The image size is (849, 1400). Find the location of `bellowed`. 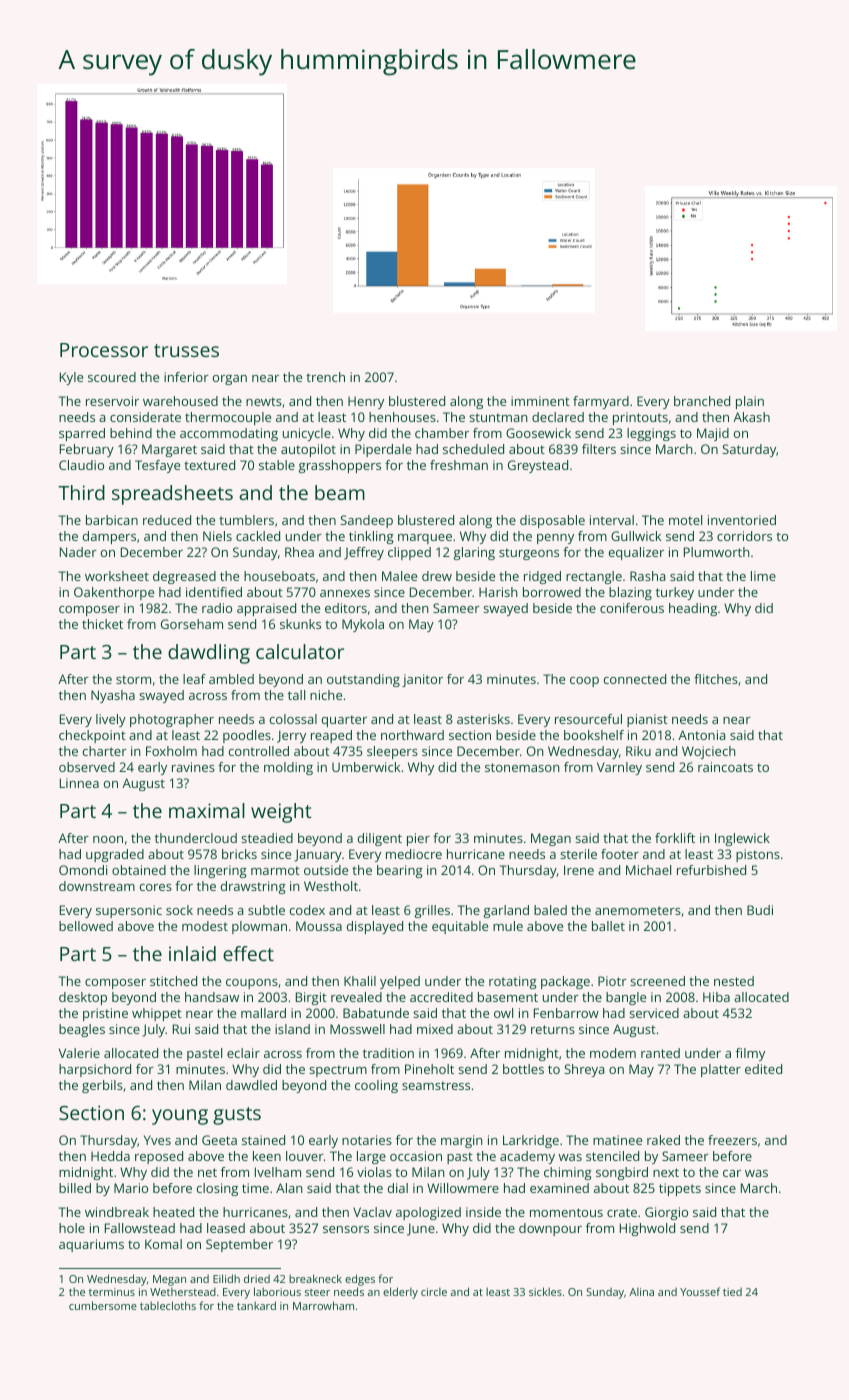

bellowed is located at coordinates (86, 926).
